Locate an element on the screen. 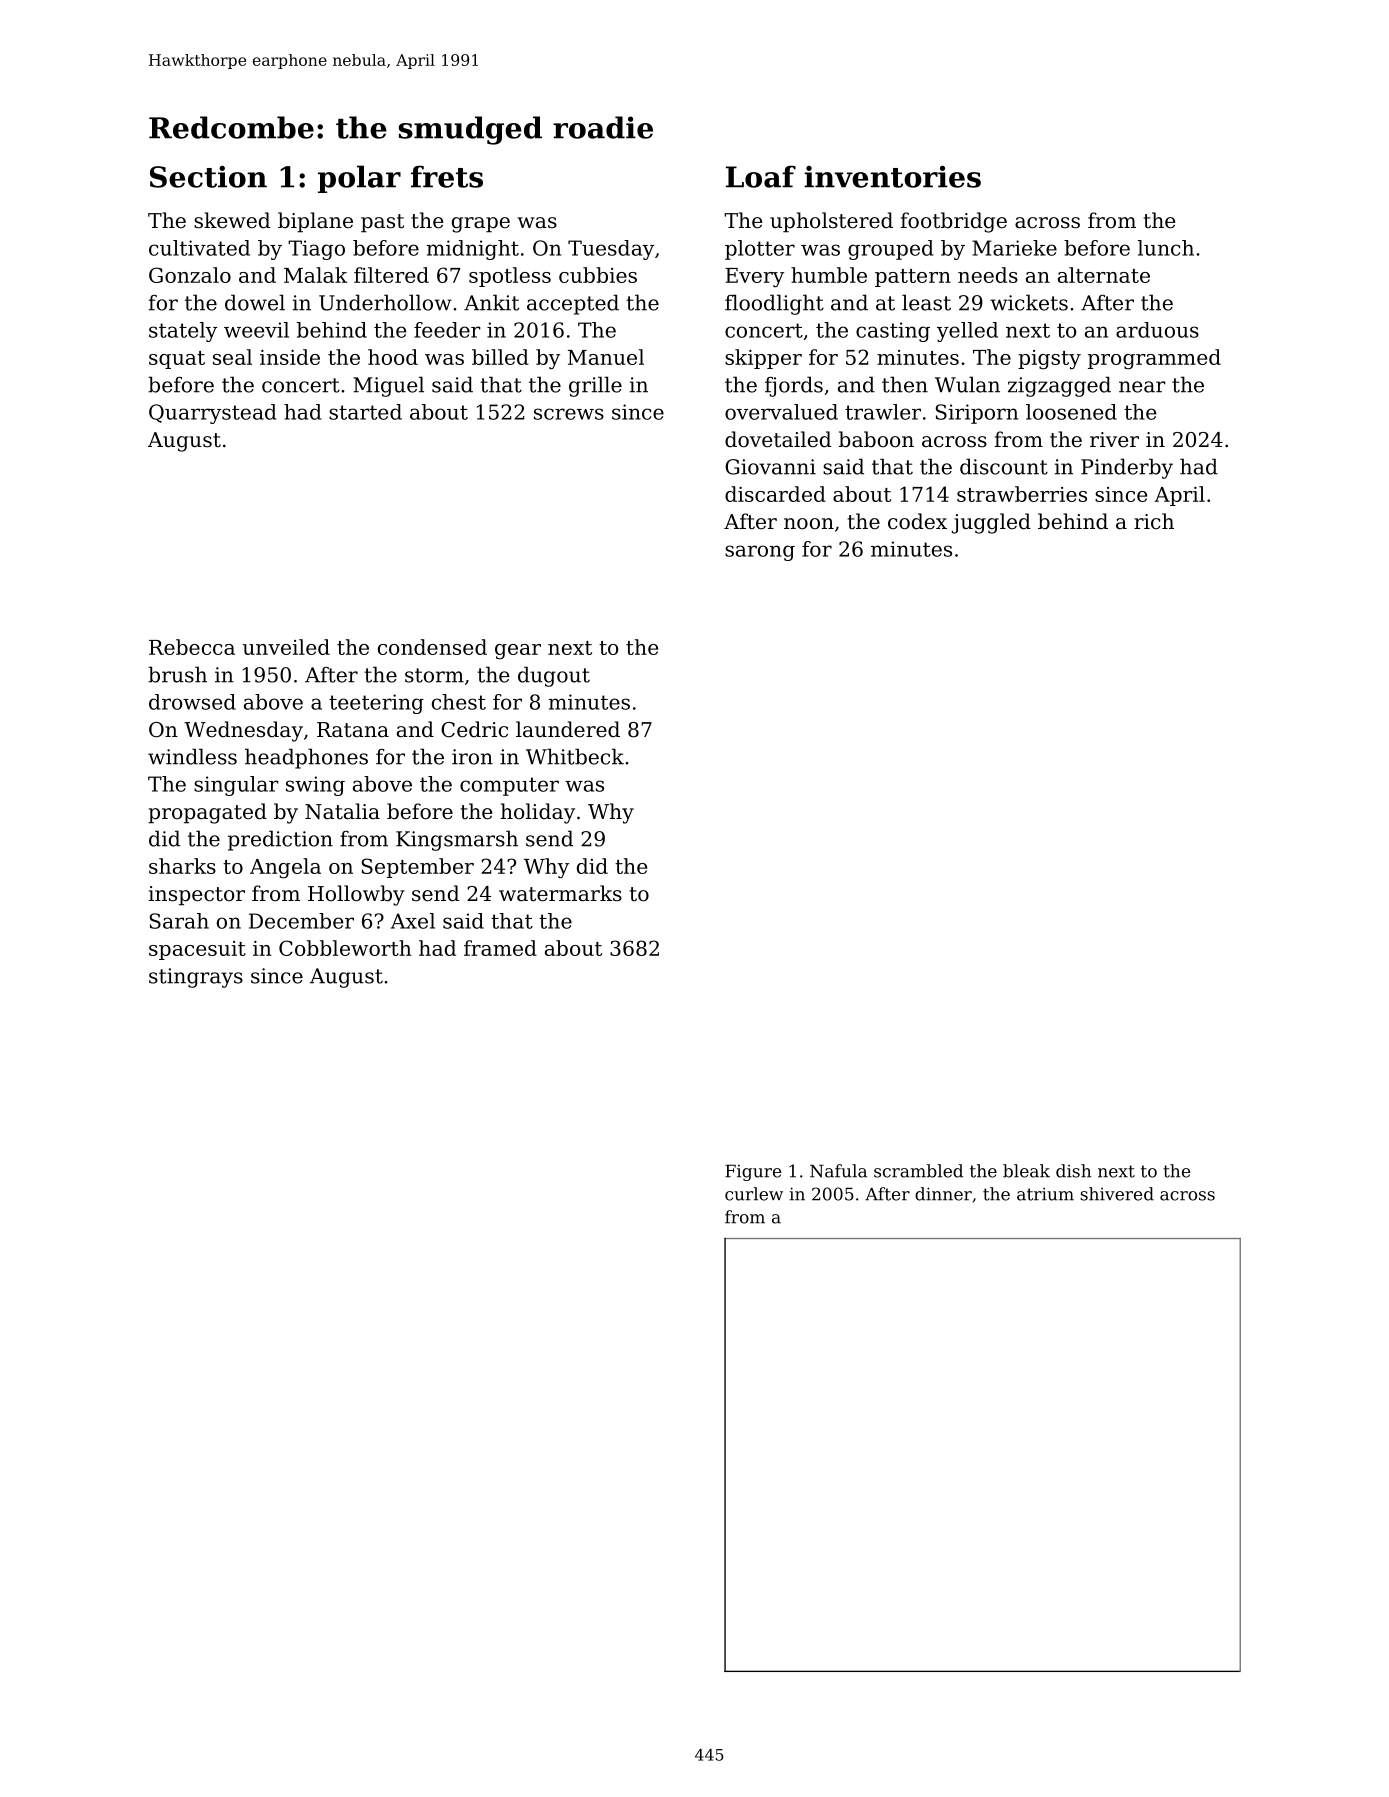 This screenshot has height=1797, width=1389. Figure is located at coordinates (753, 1172).
